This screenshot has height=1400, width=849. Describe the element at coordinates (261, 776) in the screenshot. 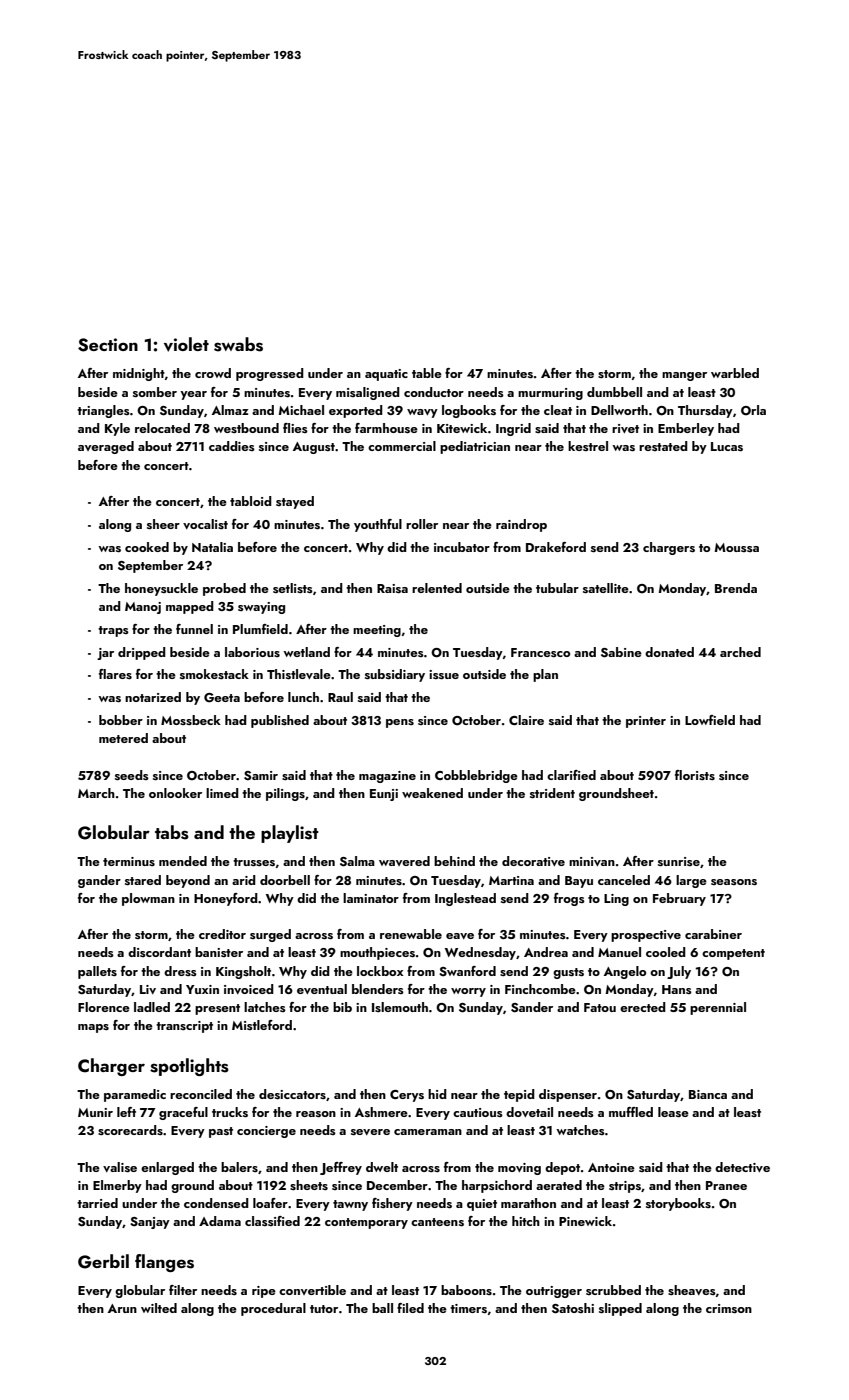

I see `Samir` at that location.
